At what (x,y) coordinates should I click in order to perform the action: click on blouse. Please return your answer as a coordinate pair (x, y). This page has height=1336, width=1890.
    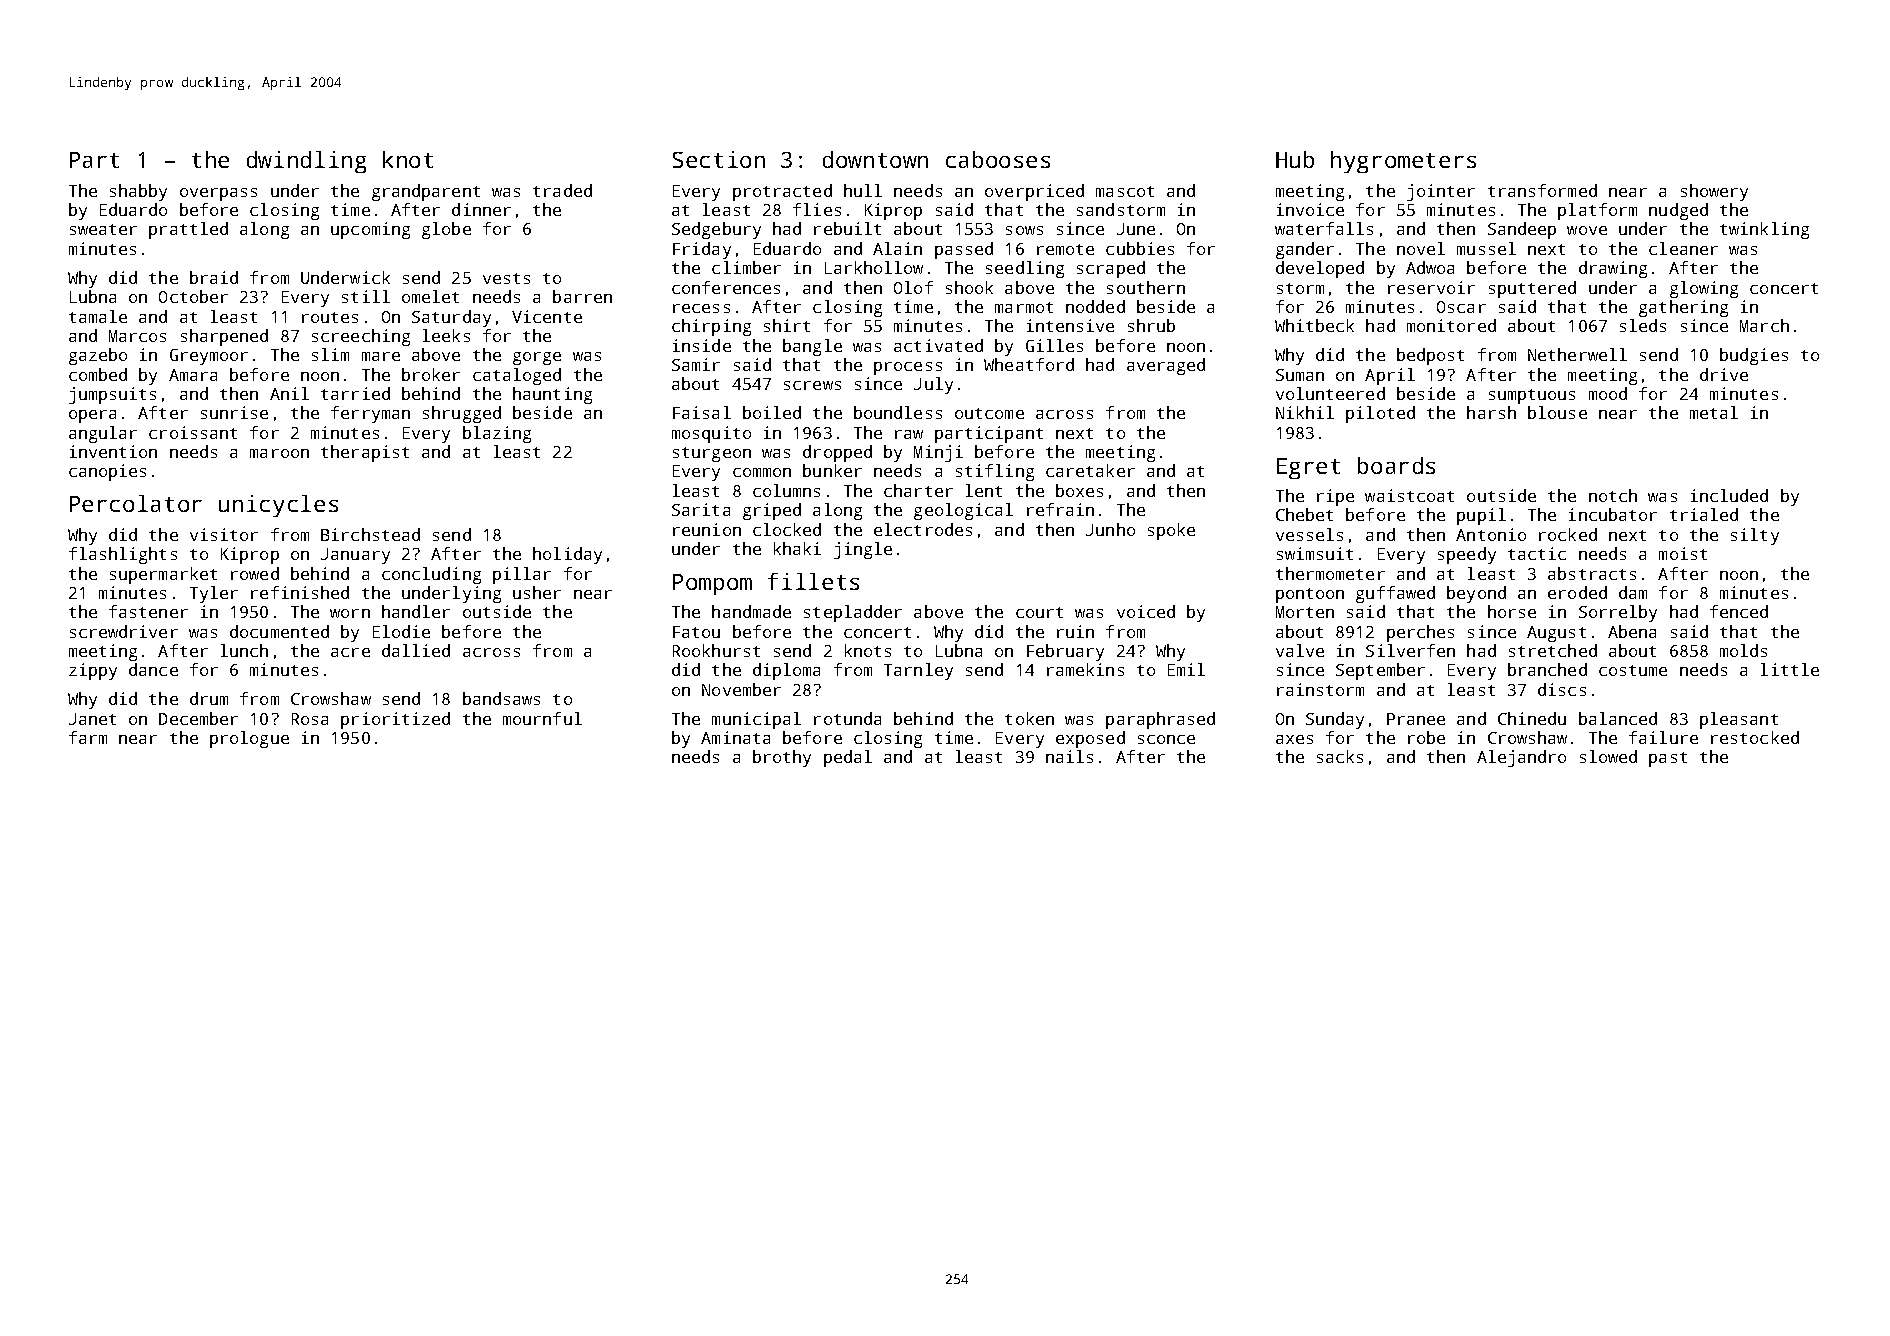
    Looking at the image, I should click on (1557, 412).
